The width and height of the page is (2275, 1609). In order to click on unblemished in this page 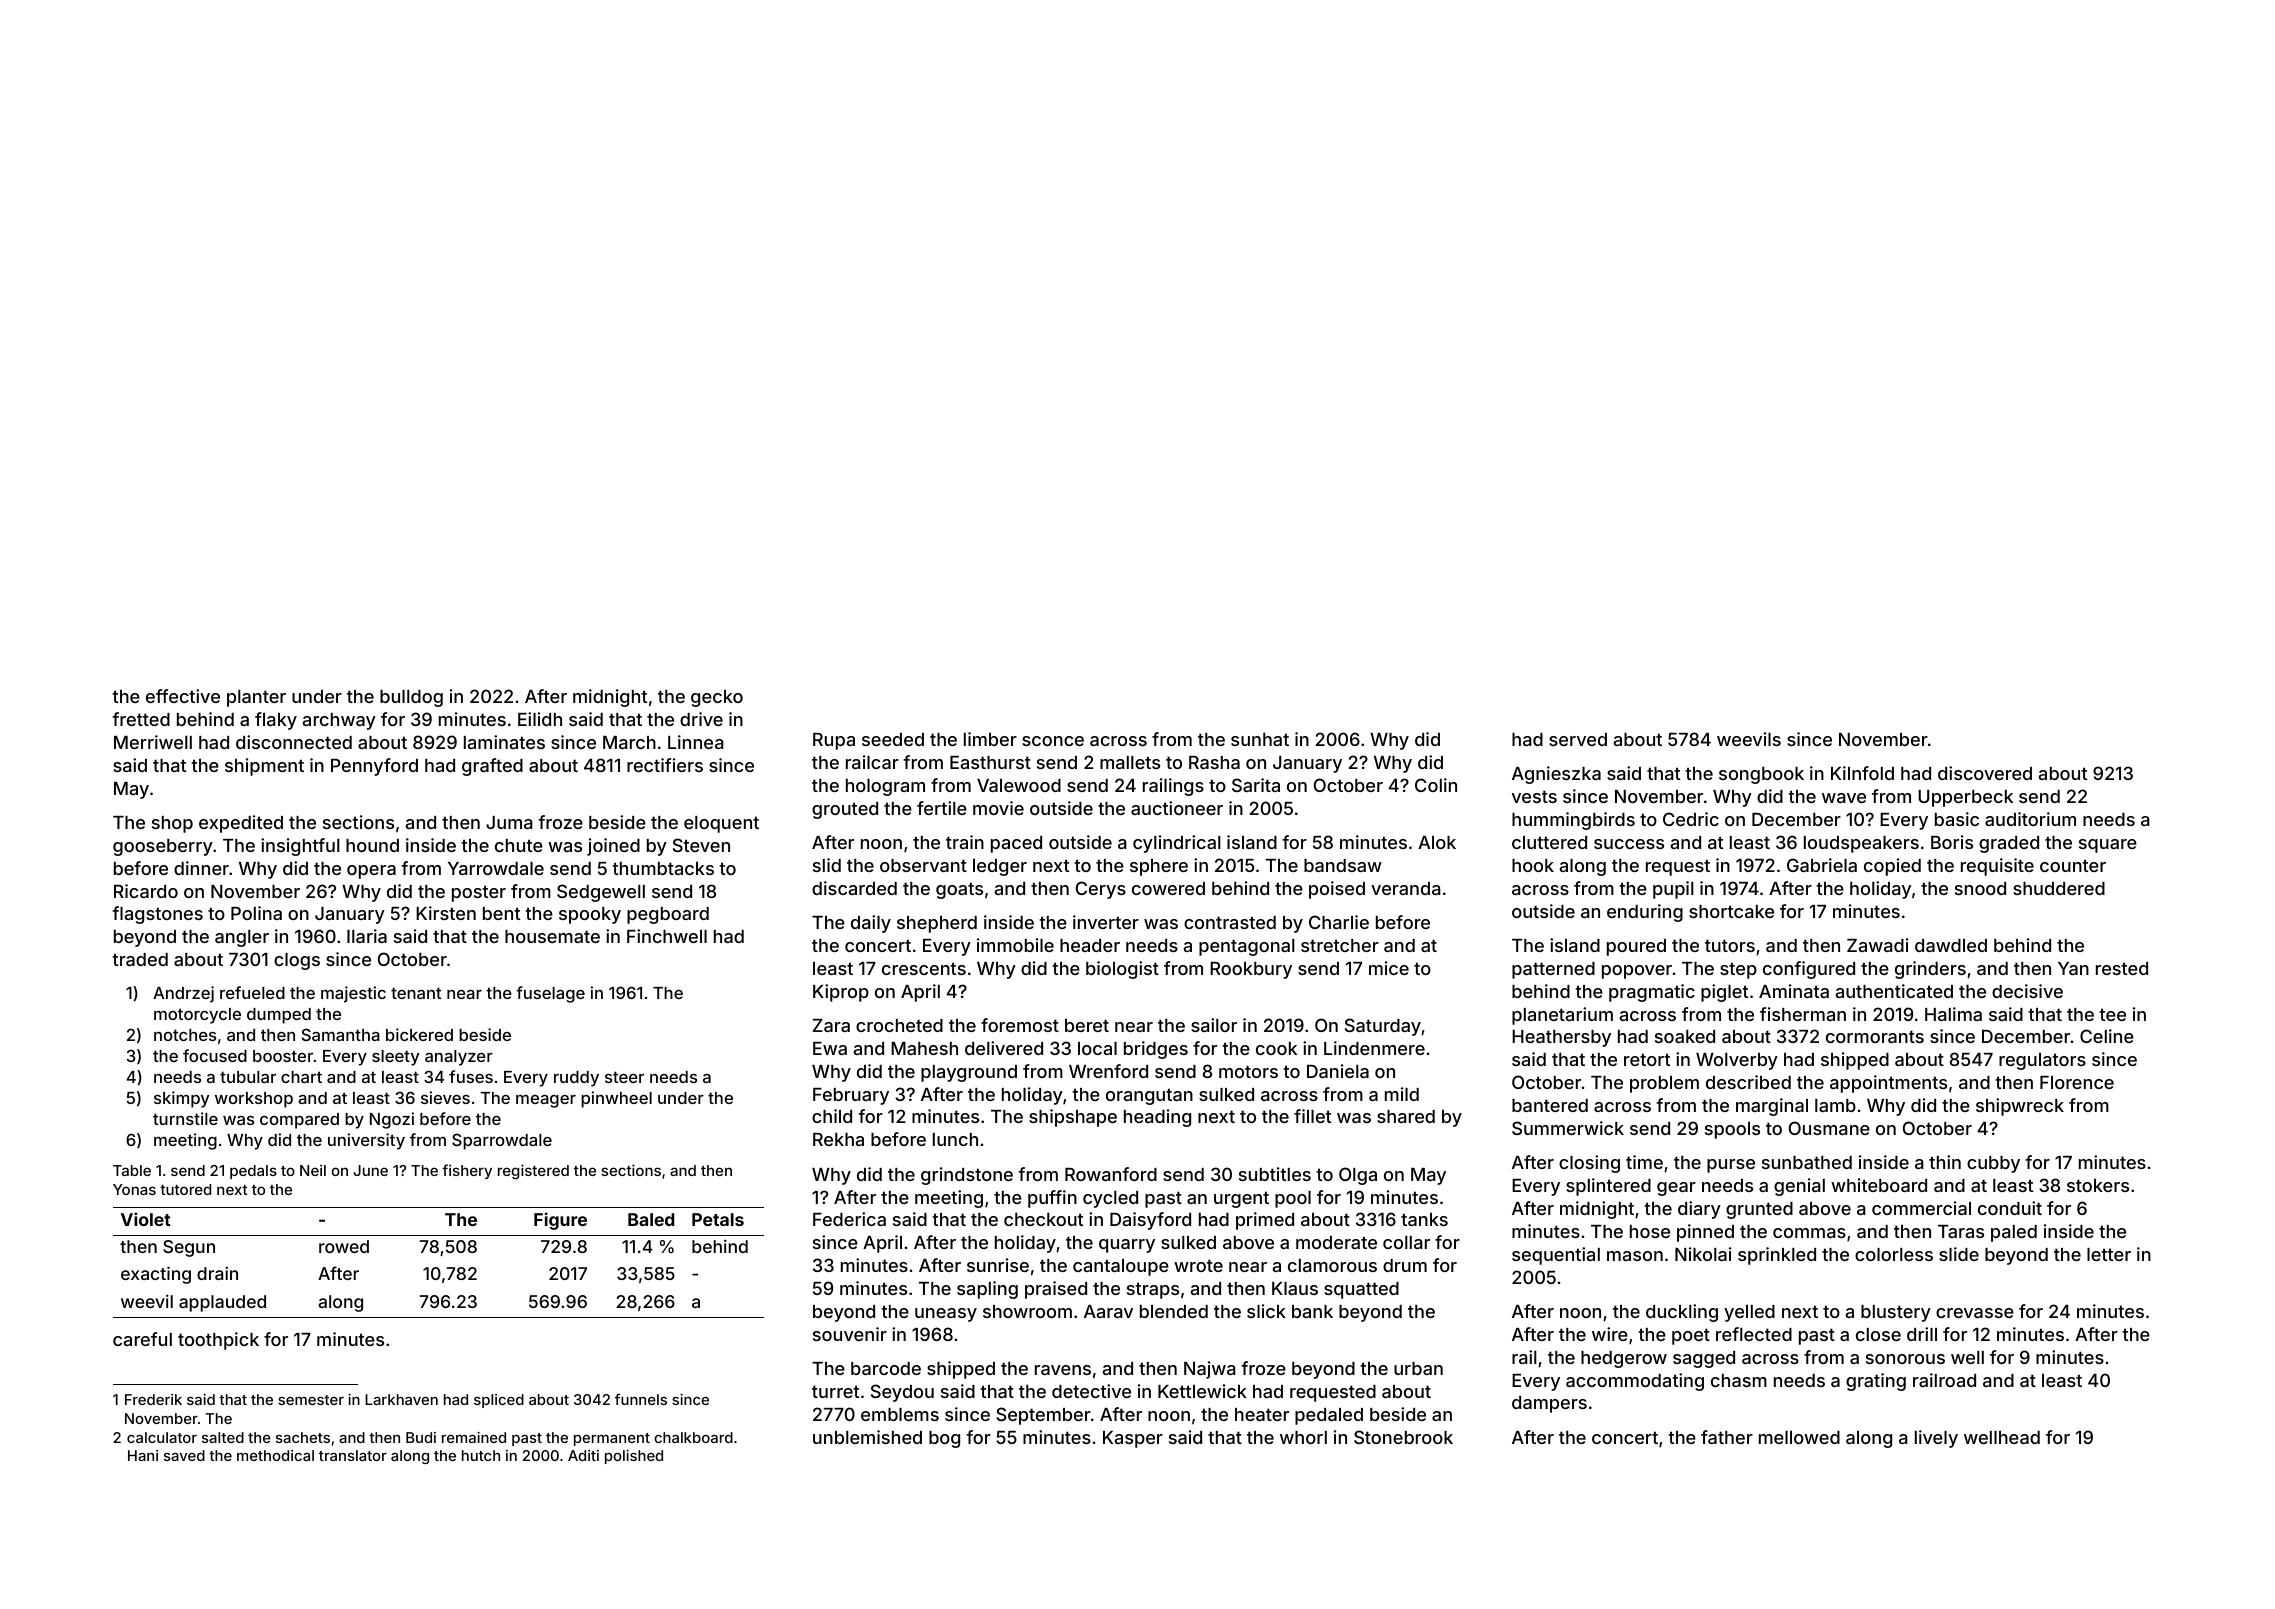, I will do `click(867, 1437)`.
